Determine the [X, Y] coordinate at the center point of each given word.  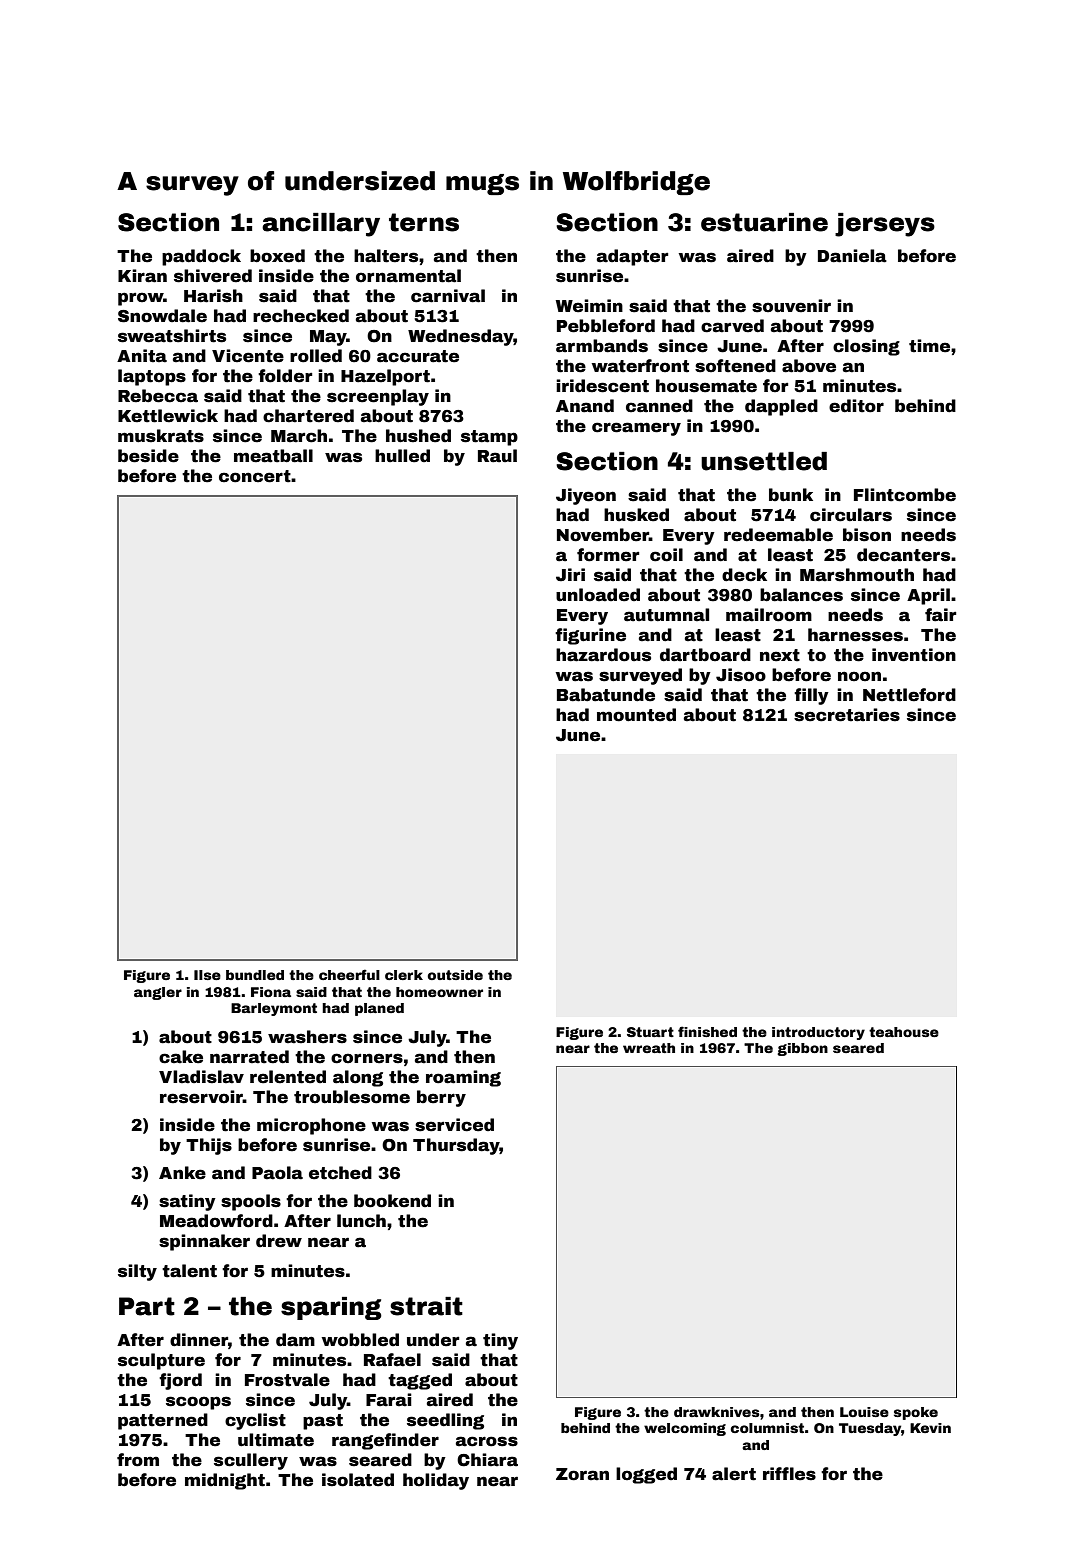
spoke [916, 1413]
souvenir [791, 306]
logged [646, 1475]
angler [158, 993]
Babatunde [606, 695]
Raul [497, 456]
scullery [251, 1461]
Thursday [456, 1146]
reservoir [201, 1097]
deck [744, 575]
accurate [418, 356]
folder [285, 376]
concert [255, 476]
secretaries [847, 715]
